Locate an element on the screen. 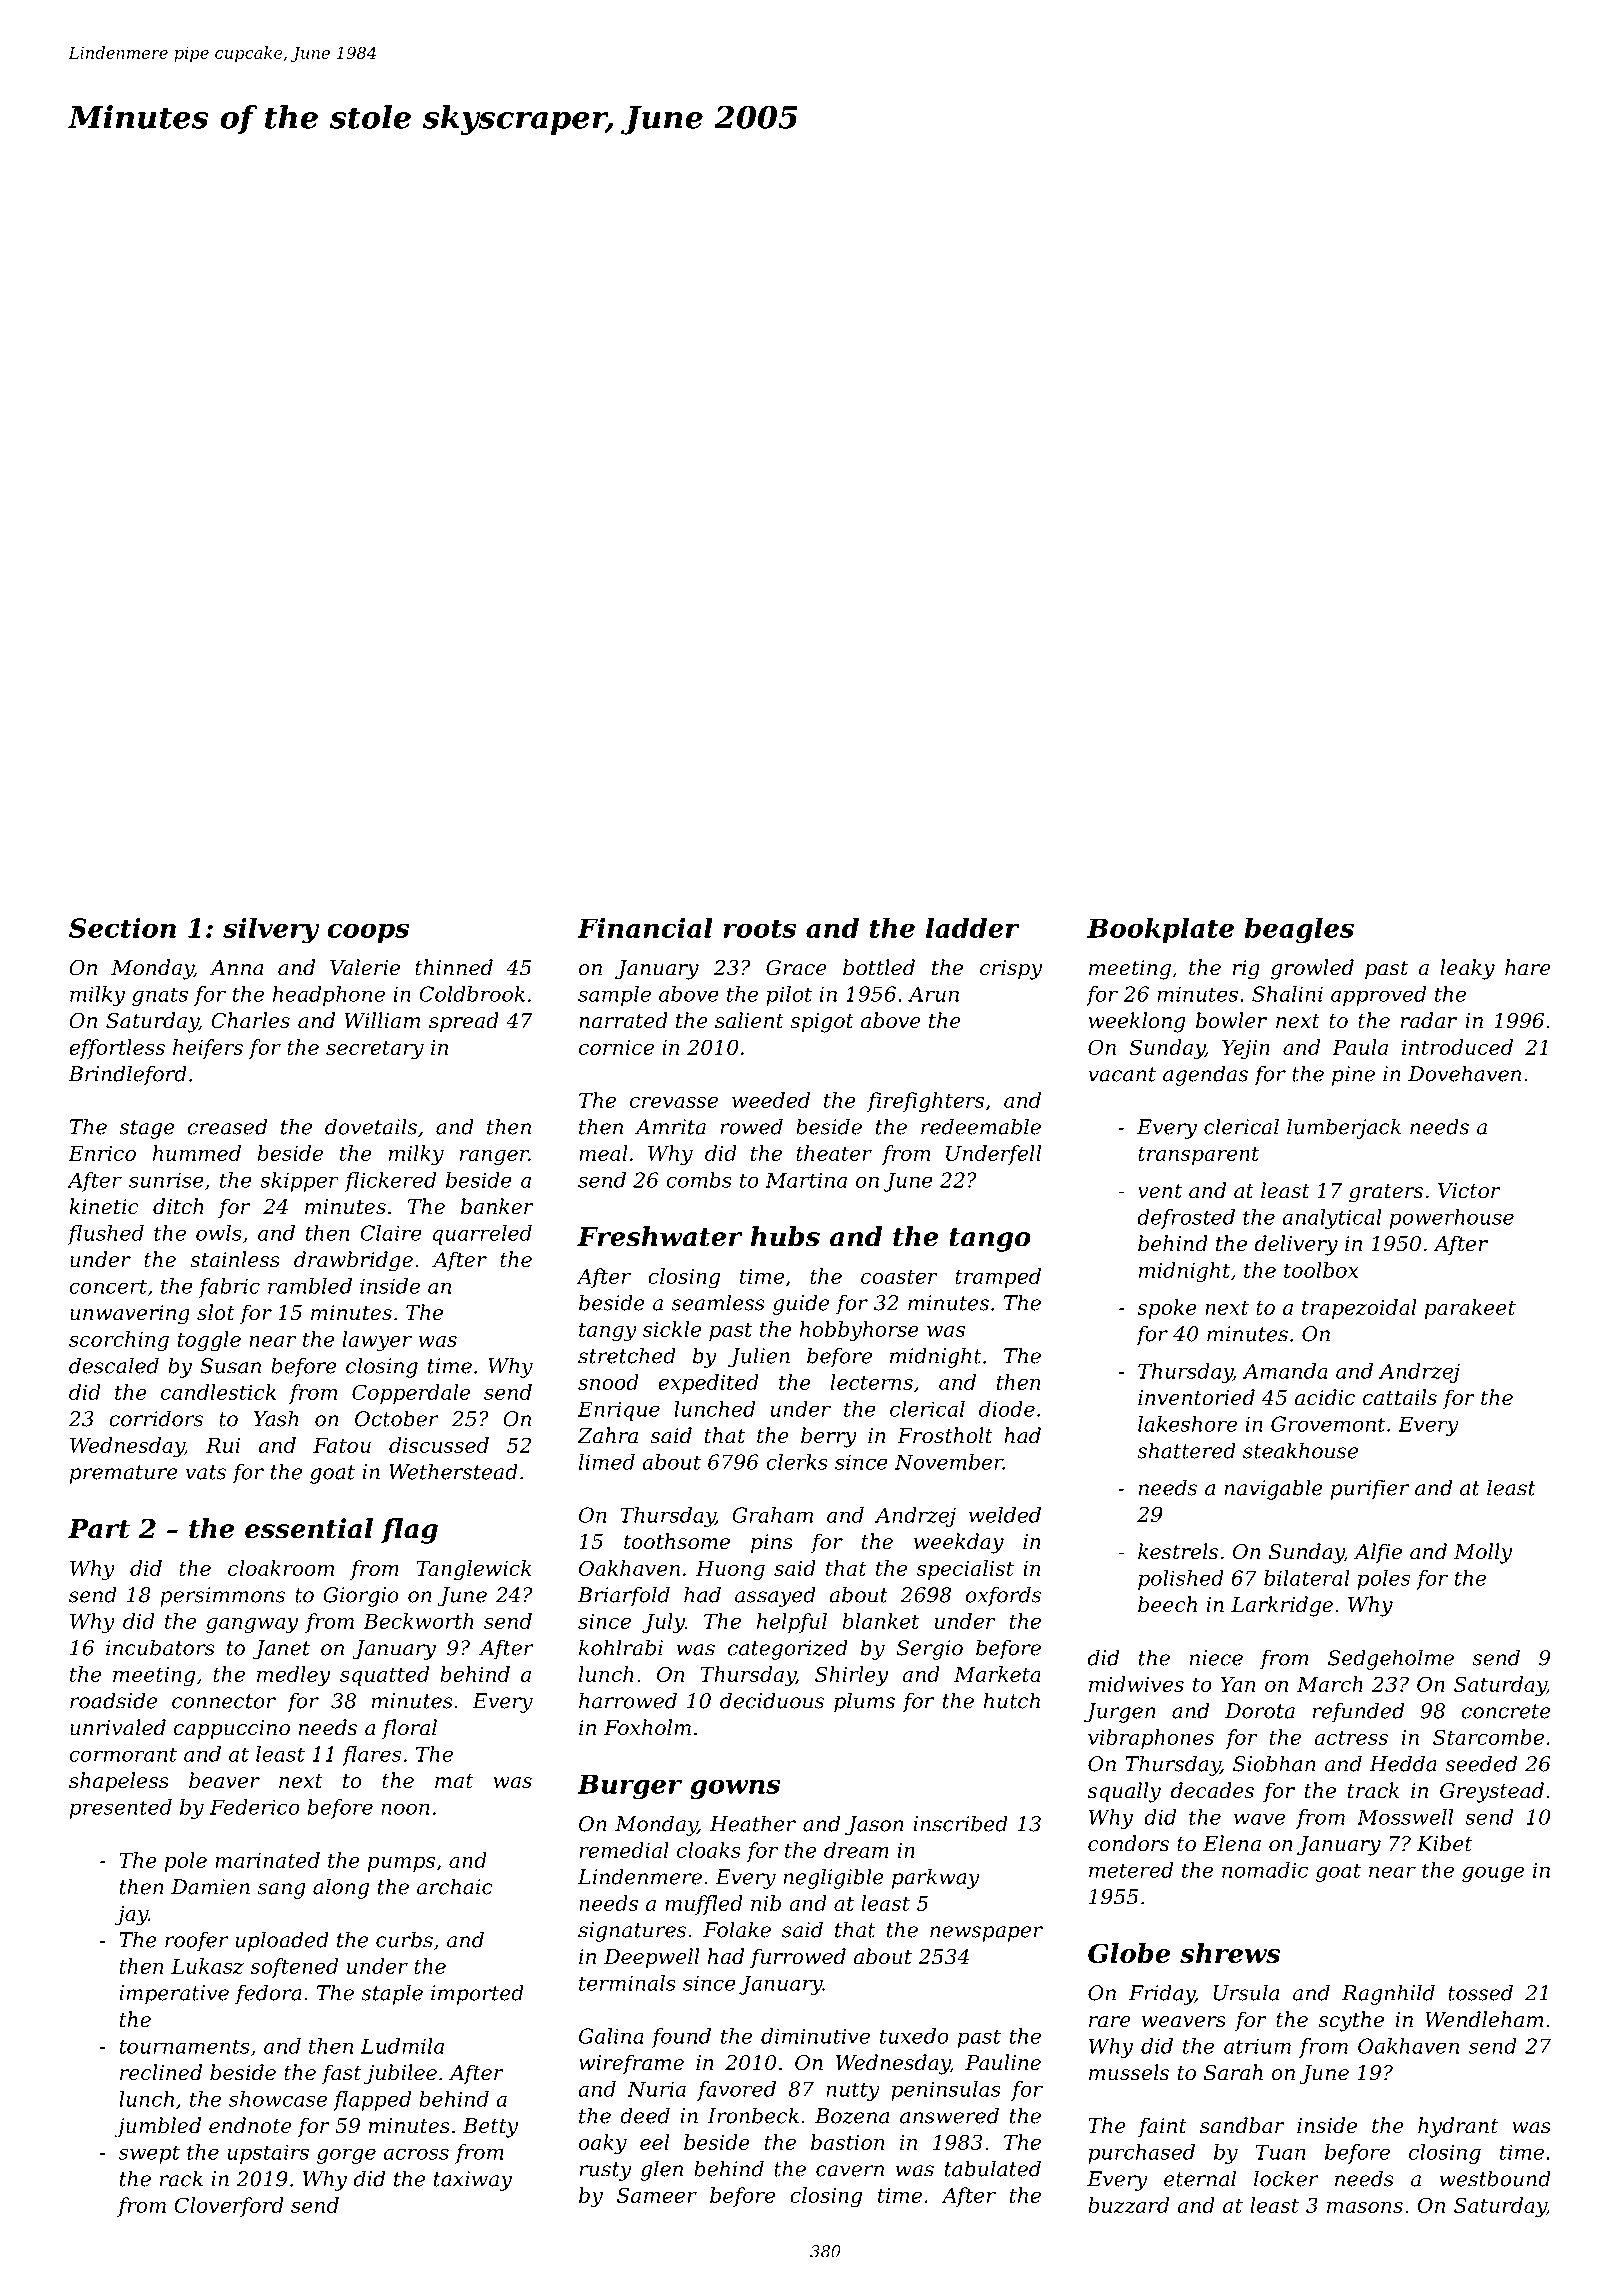 This screenshot has width=1620, height=2292. corridors is located at coordinates (156, 1418).
